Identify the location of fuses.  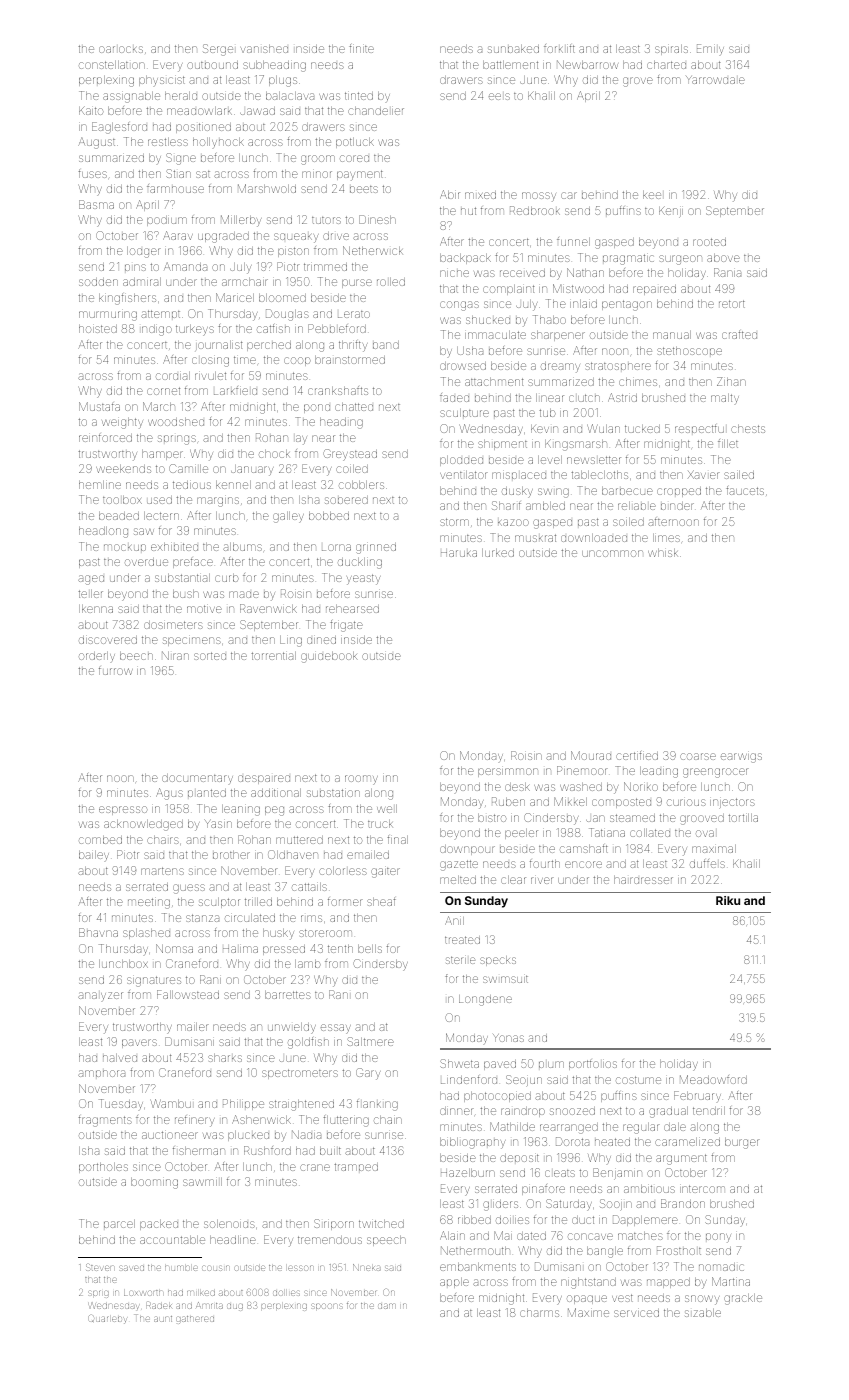
(92, 173).
